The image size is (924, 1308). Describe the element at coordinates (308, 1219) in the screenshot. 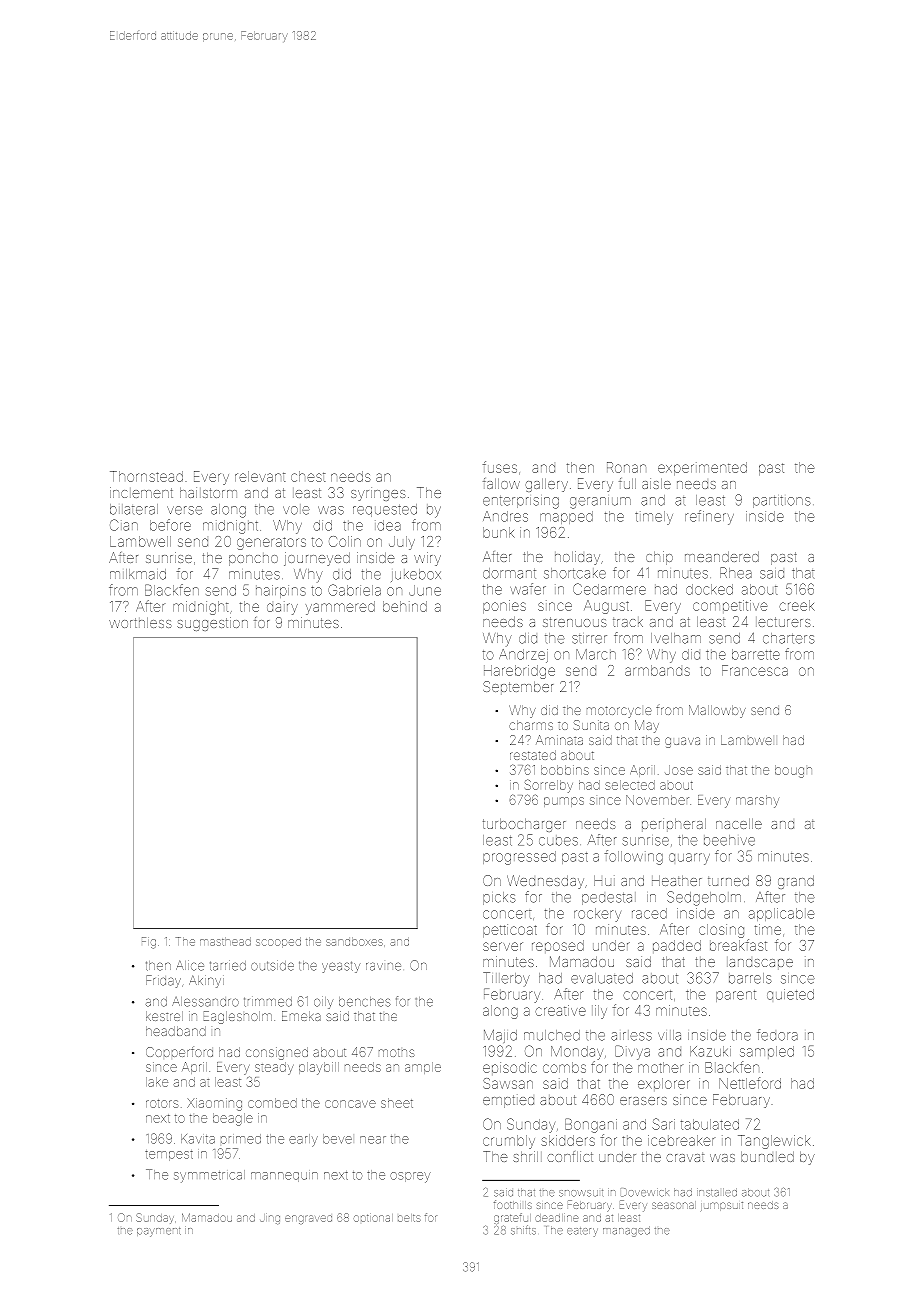

I see `engraved` at that location.
